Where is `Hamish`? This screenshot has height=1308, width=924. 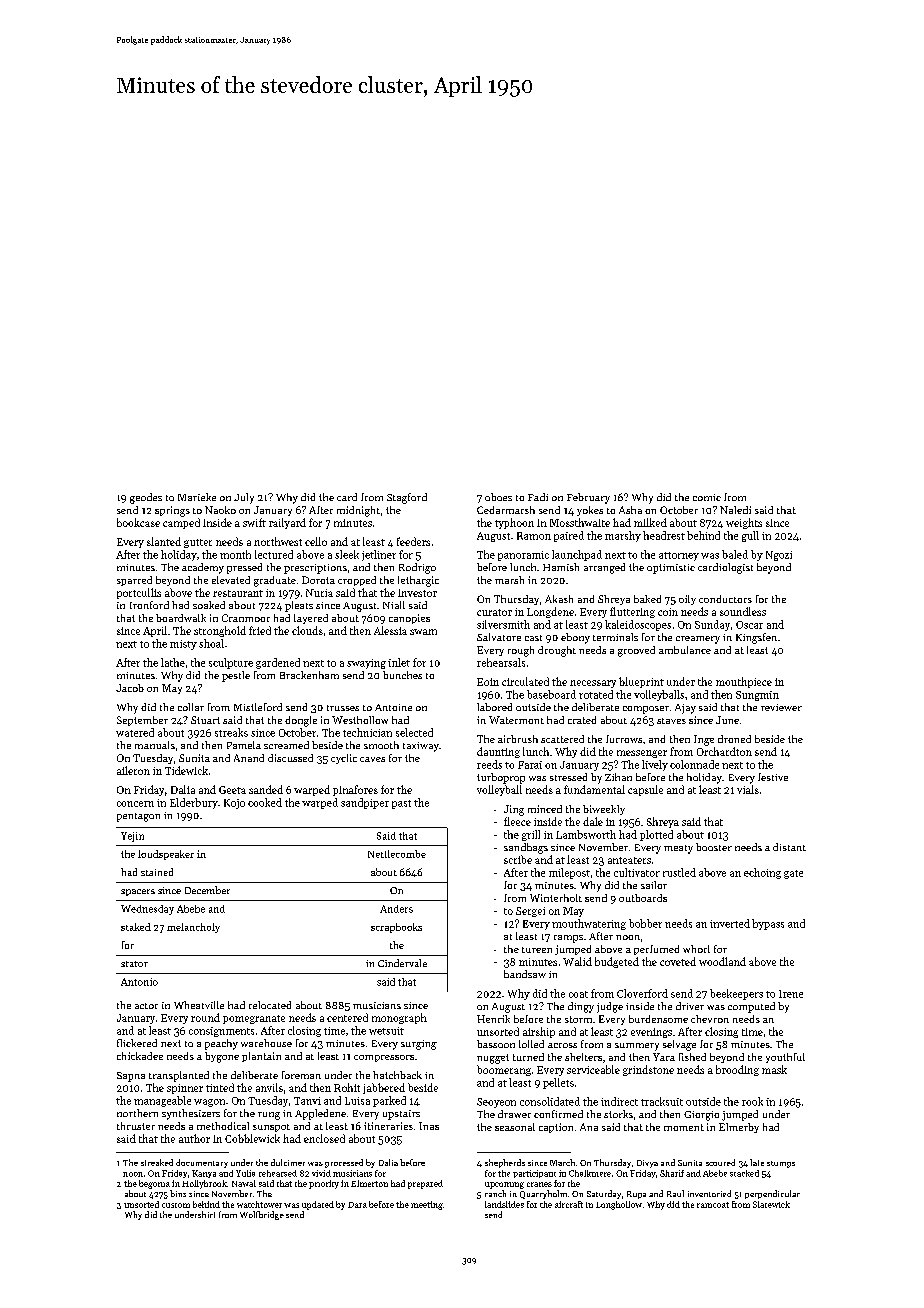
Hamish is located at coordinates (561, 567).
